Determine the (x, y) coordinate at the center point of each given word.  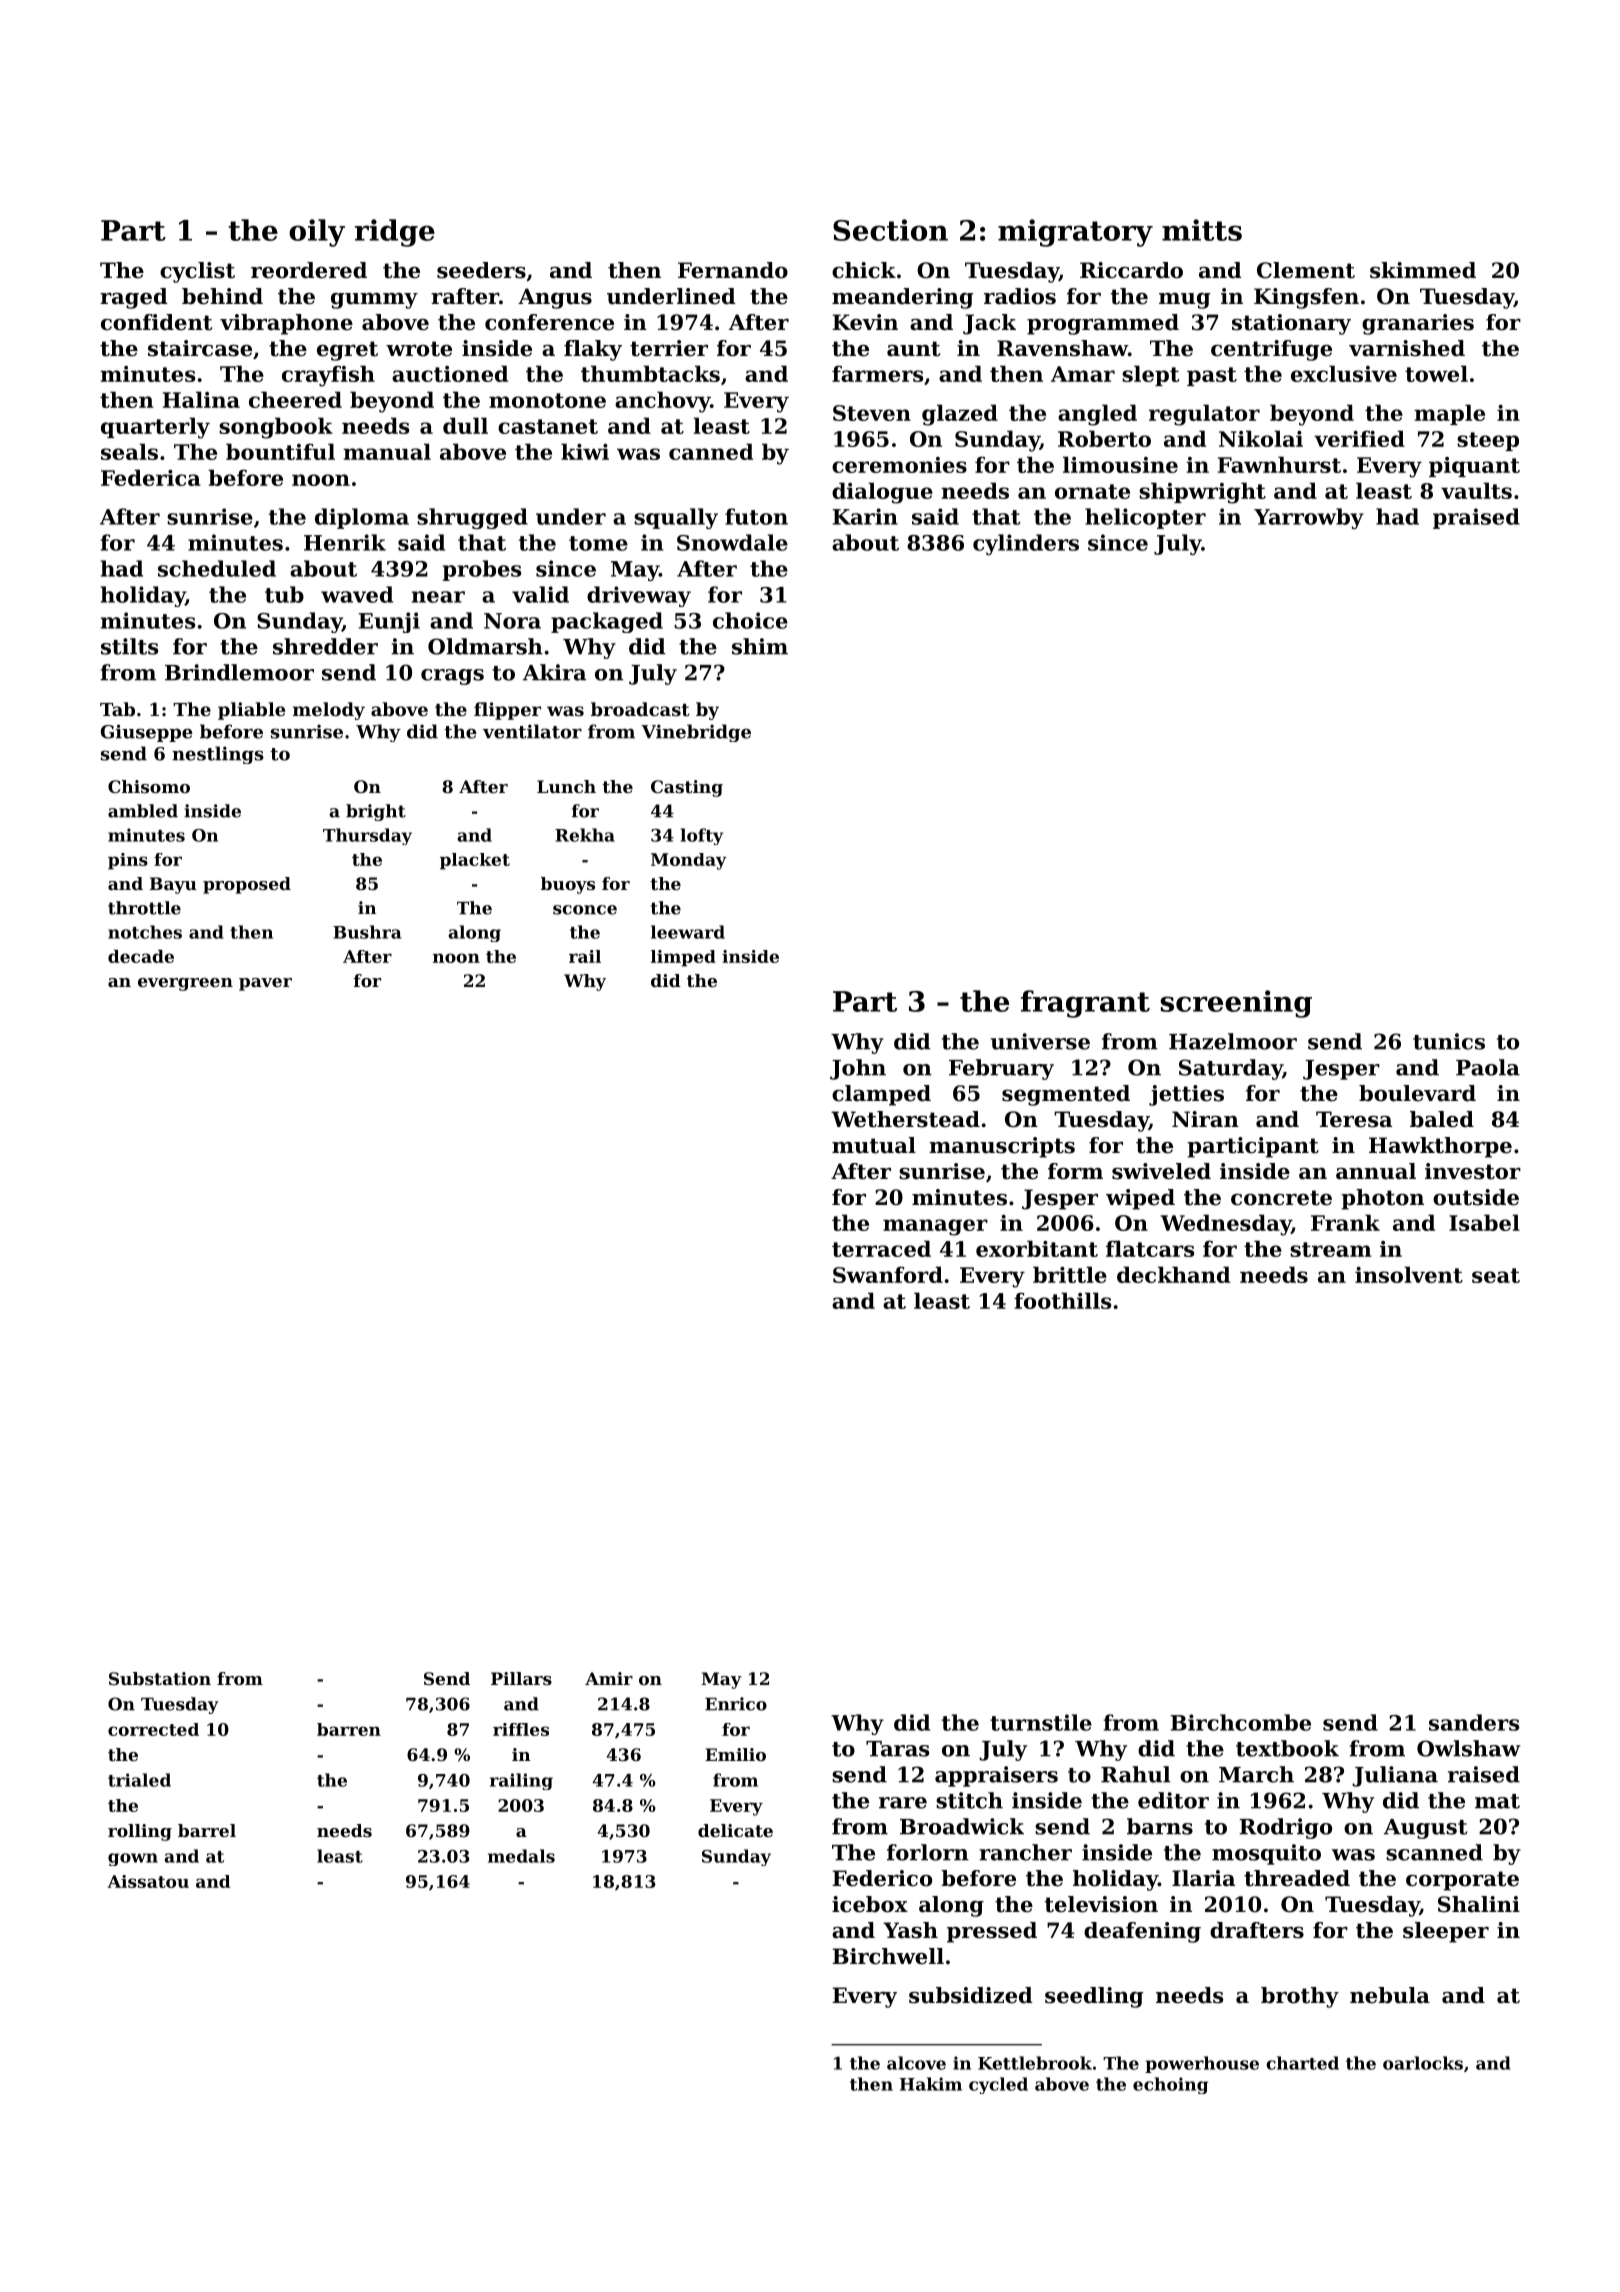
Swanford (888, 1274)
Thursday (367, 836)
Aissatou (148, 1881)
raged (134, 298)
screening (1236, 1004)
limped (683, 958)
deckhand (1173, 1274)
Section (890, 230)
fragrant (1085, 1004)
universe (1040, 1041)
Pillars (521, 1678)
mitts (1202, 230)
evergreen (185, 984)
